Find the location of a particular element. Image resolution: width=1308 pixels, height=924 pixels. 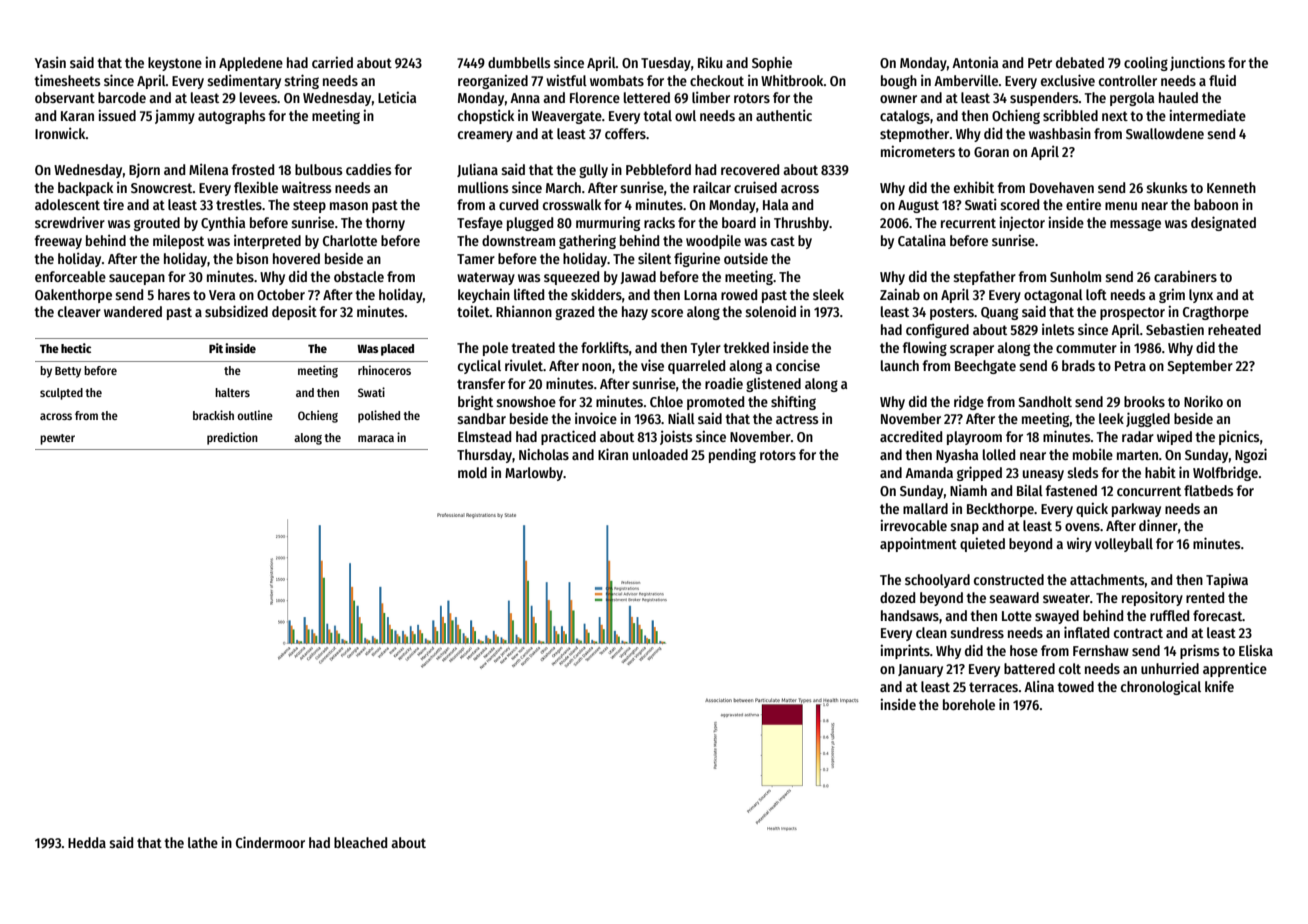

Hedda is located at coordinates (87, 842).
